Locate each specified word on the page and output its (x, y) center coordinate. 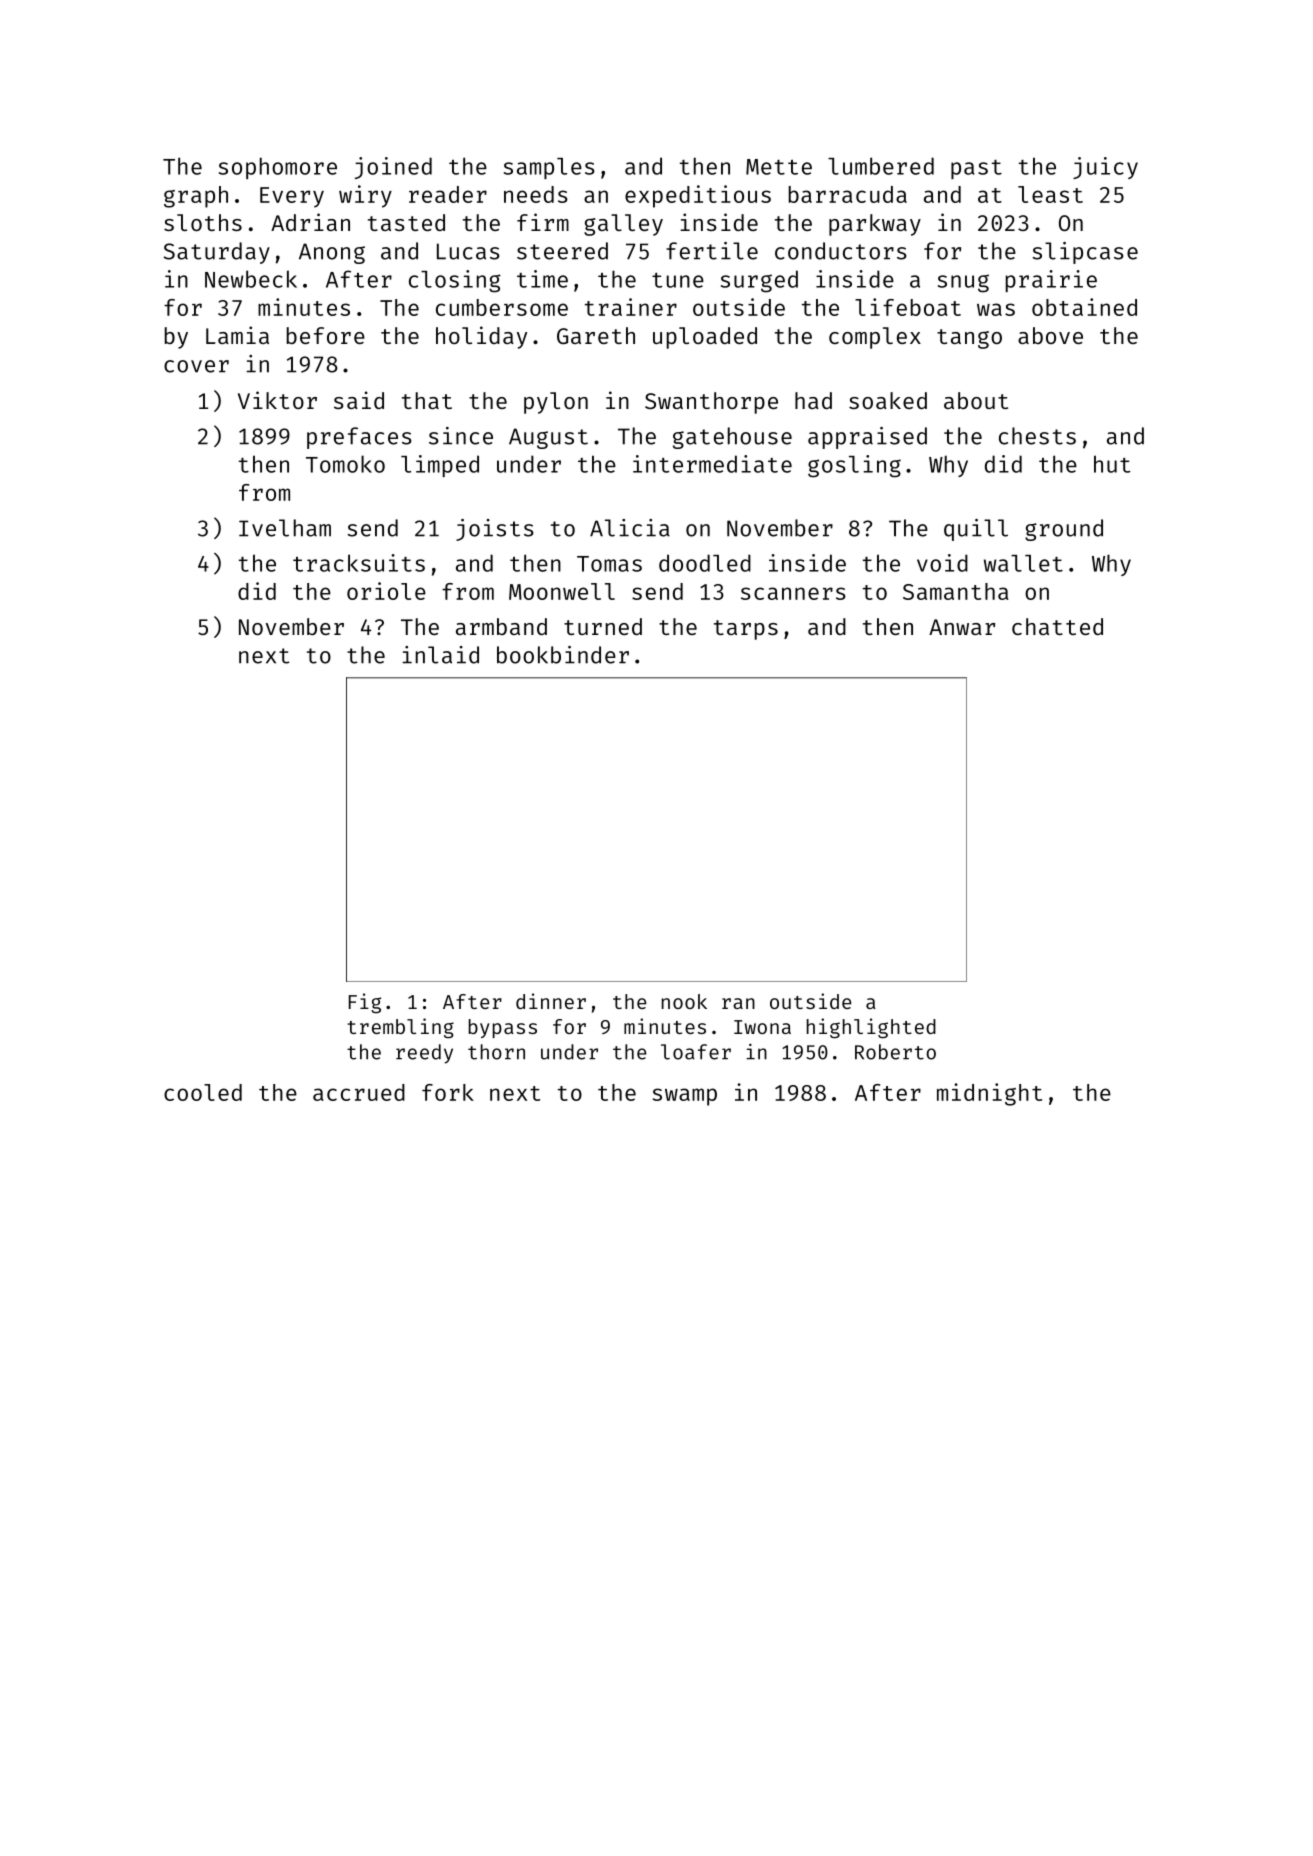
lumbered (881, 166)
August (548, 438)
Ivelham (285, 528)
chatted (1057, 626)
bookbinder (563, 655)
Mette (779, 167)
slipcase (1085, 253)
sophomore (278, 168)
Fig (365, 1003)
